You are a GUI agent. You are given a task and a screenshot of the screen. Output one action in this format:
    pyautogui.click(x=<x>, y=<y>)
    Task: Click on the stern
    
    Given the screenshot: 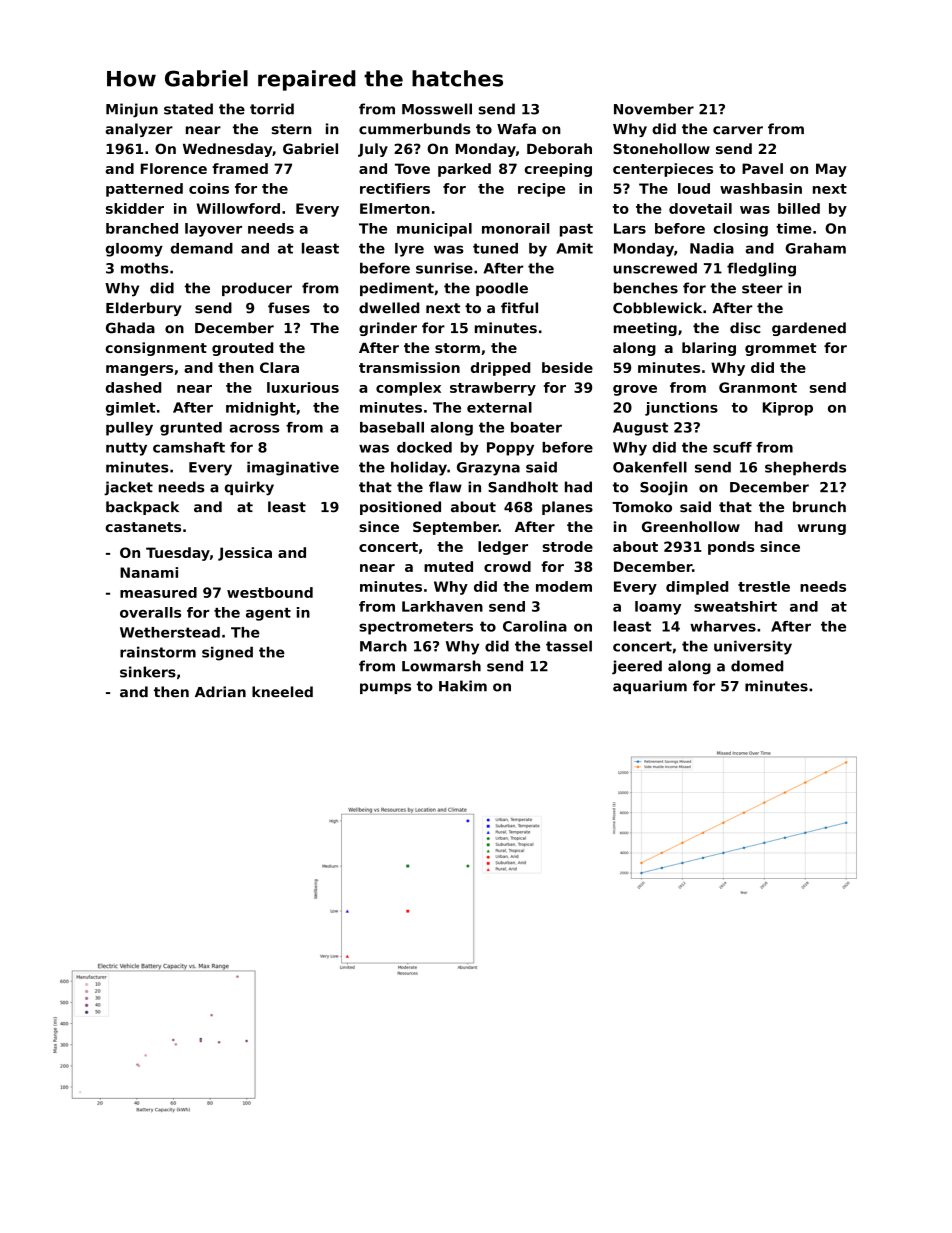 What is the action you would take?
    pyautogui.click(x=292, y=129)
